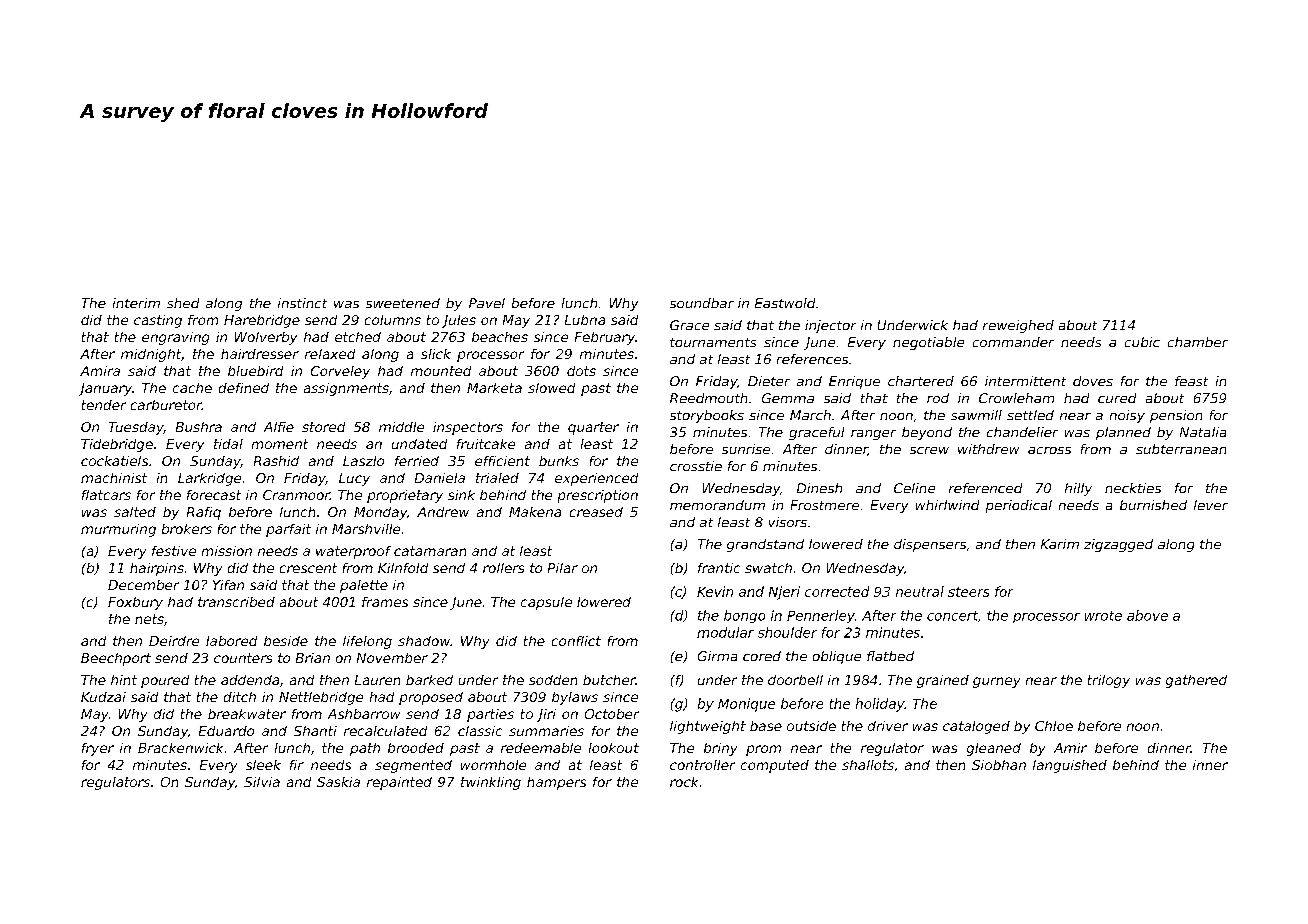  Describe the element at coordinates (136, 303) in the image. I see `interim` at that location.
